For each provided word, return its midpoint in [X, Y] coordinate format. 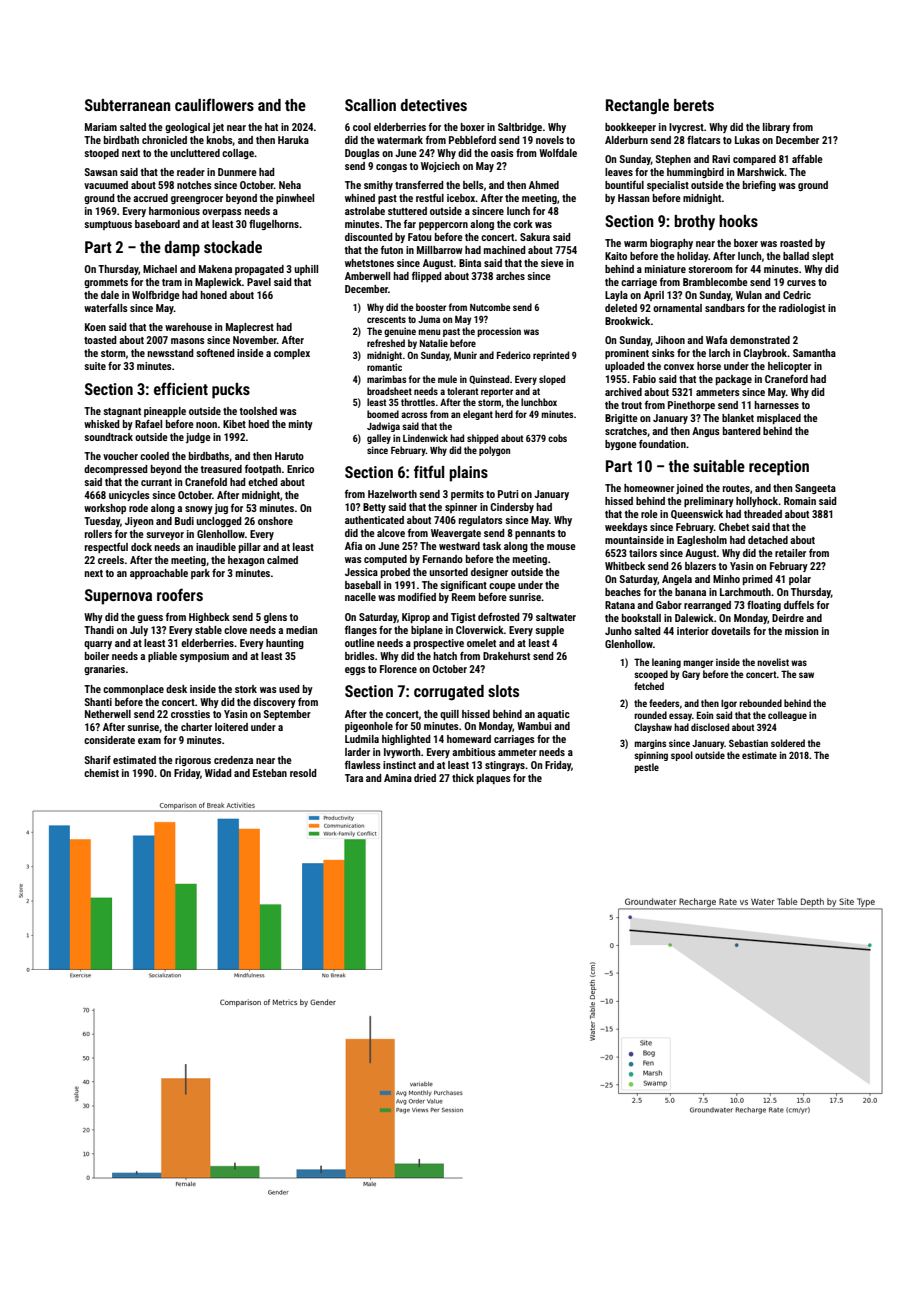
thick [463, 778]
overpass [222, 213]
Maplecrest [250, 328]
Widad [218, 773]
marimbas [386, 379]
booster [431, 307]
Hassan [633, 198]
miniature [665, 269]
